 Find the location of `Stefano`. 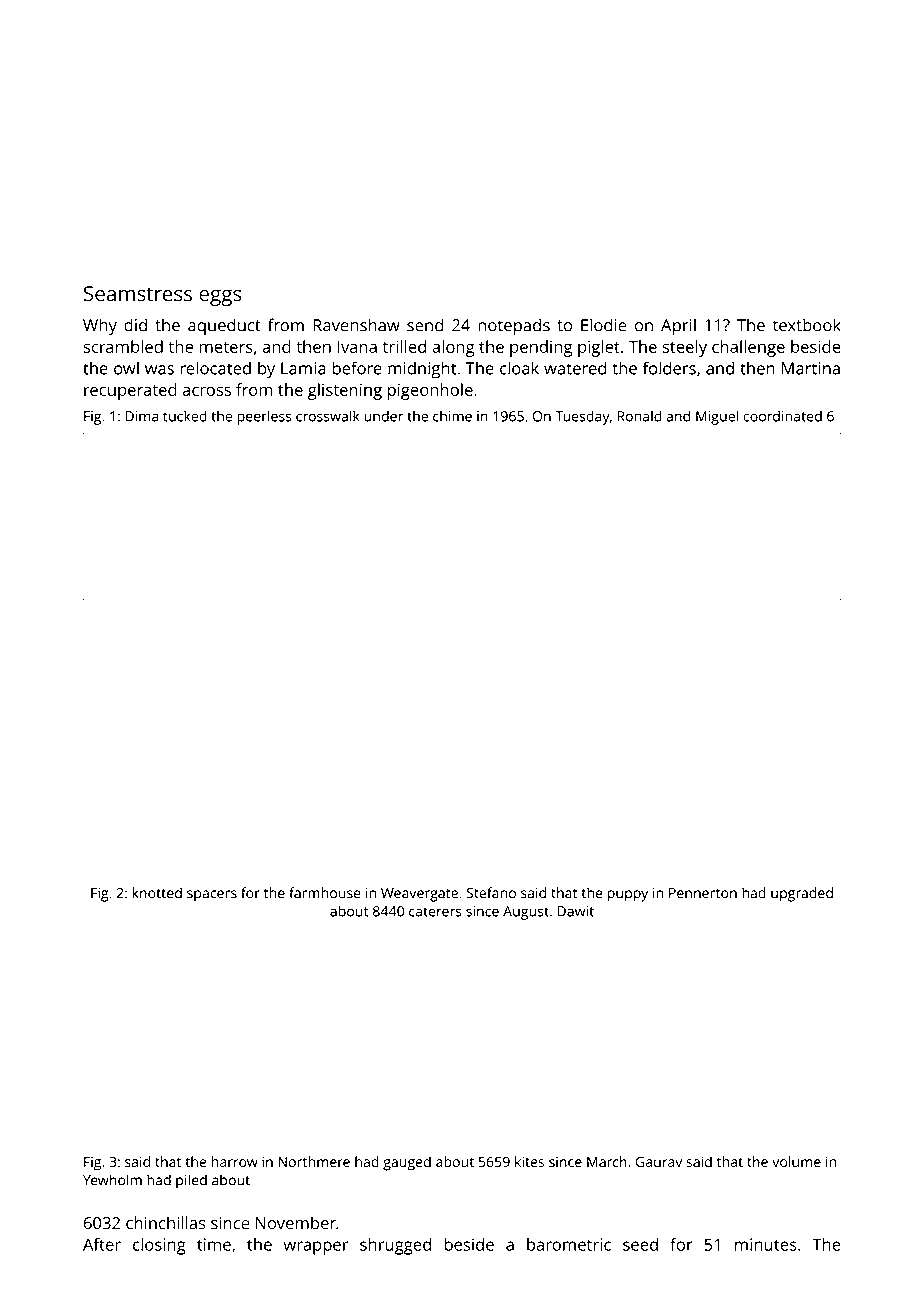

Stefano is located at coordinates (491, 893).
